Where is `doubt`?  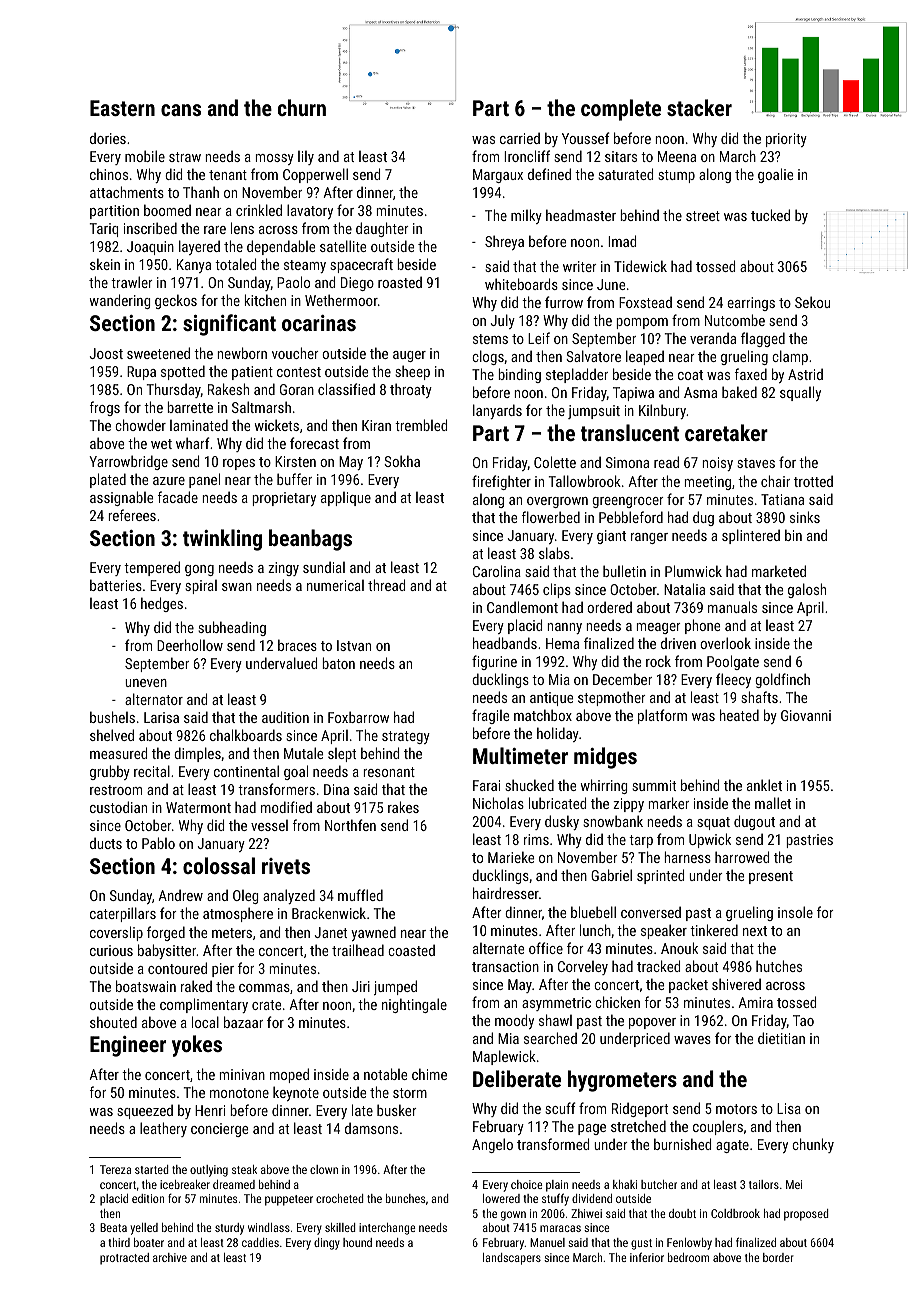 doubt is located at coordinates (682, 1213).
